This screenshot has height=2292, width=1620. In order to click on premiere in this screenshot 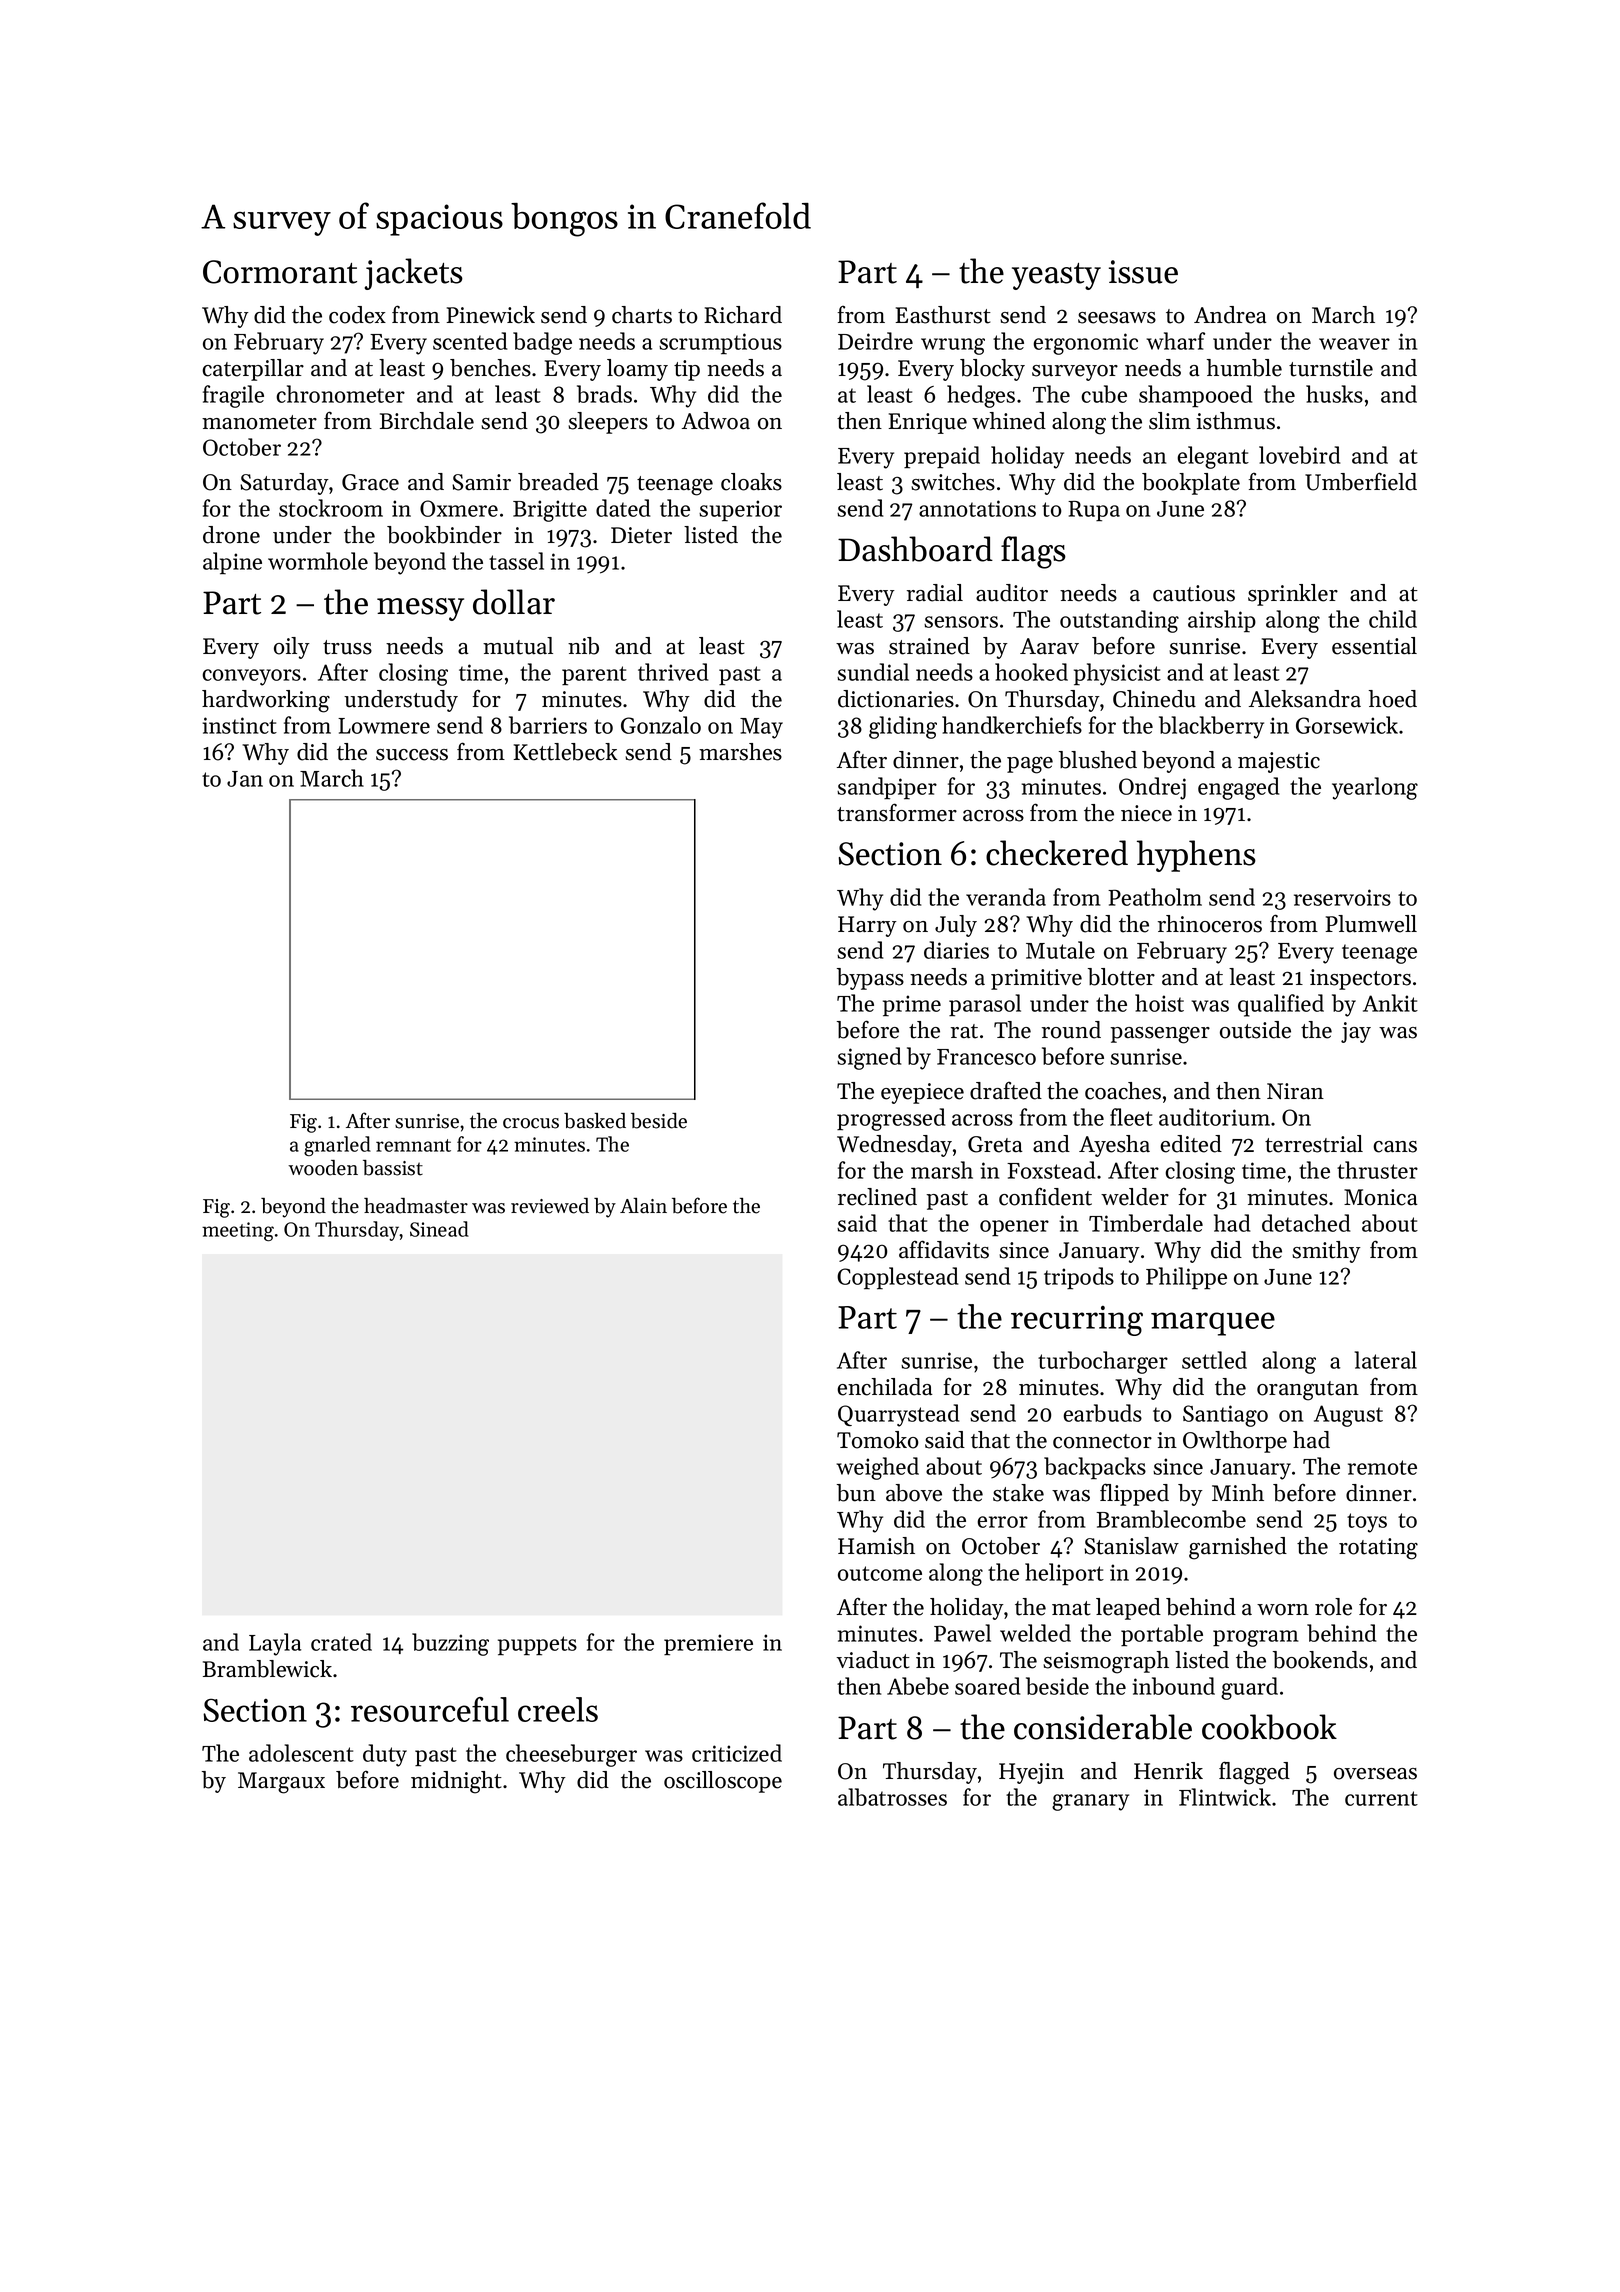, I will do `click(708, 1645)`.
